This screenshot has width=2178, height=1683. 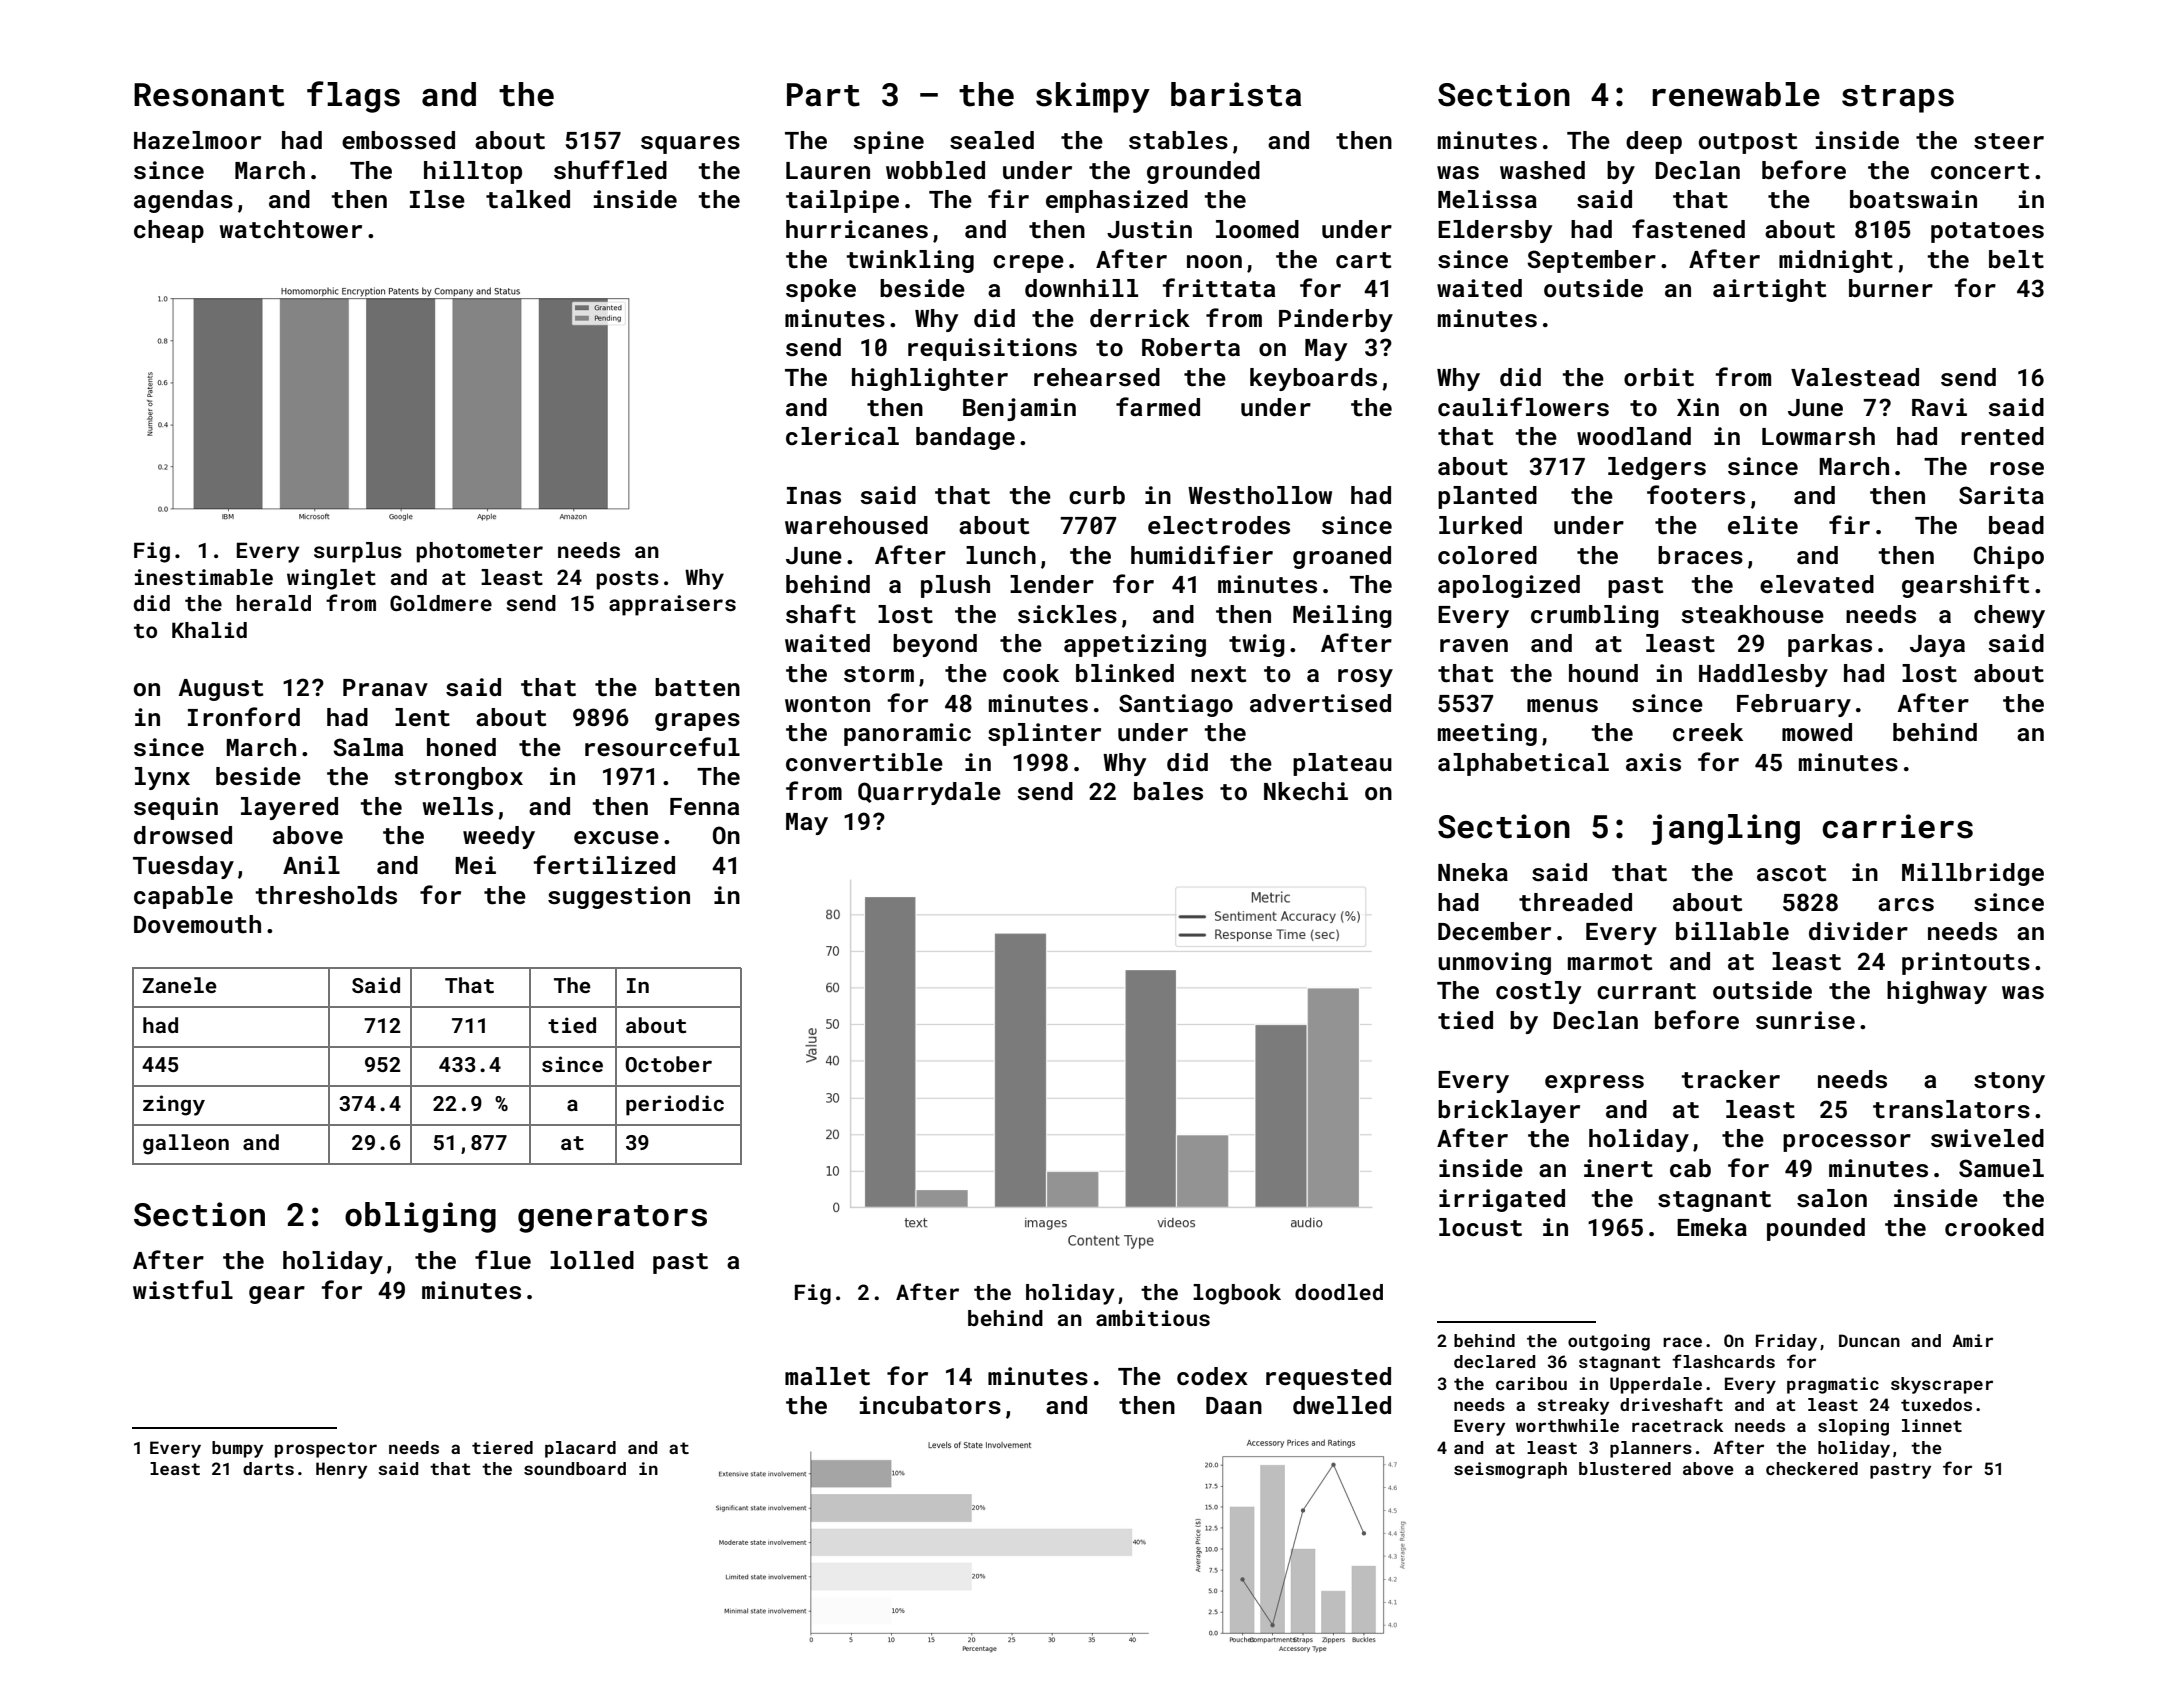 What do you see at coordinates (180, 985) in the screenshot?
I see `Zanele` at bounding box center [180, 985].
